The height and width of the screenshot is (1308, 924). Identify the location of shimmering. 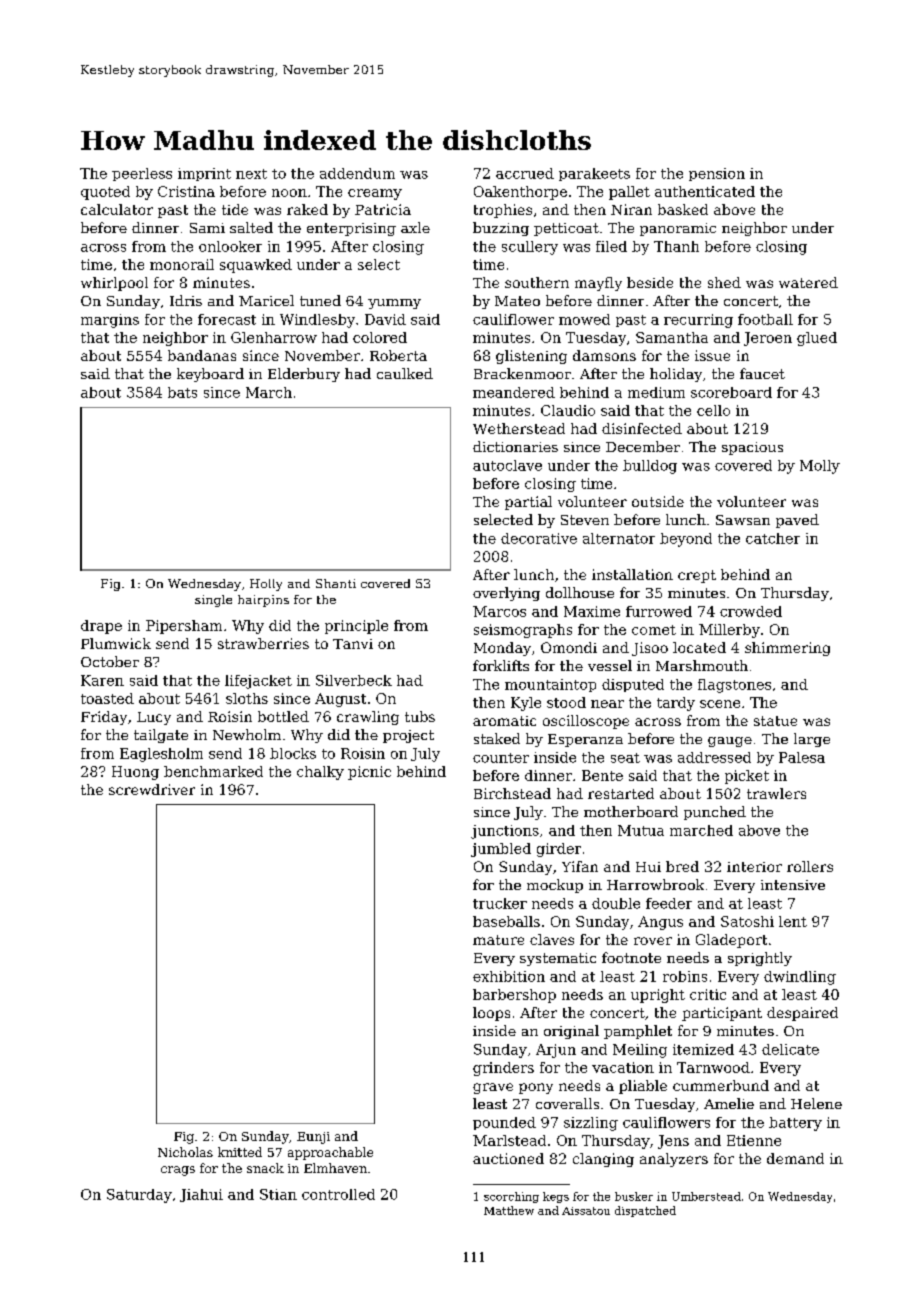
(787, 649).
